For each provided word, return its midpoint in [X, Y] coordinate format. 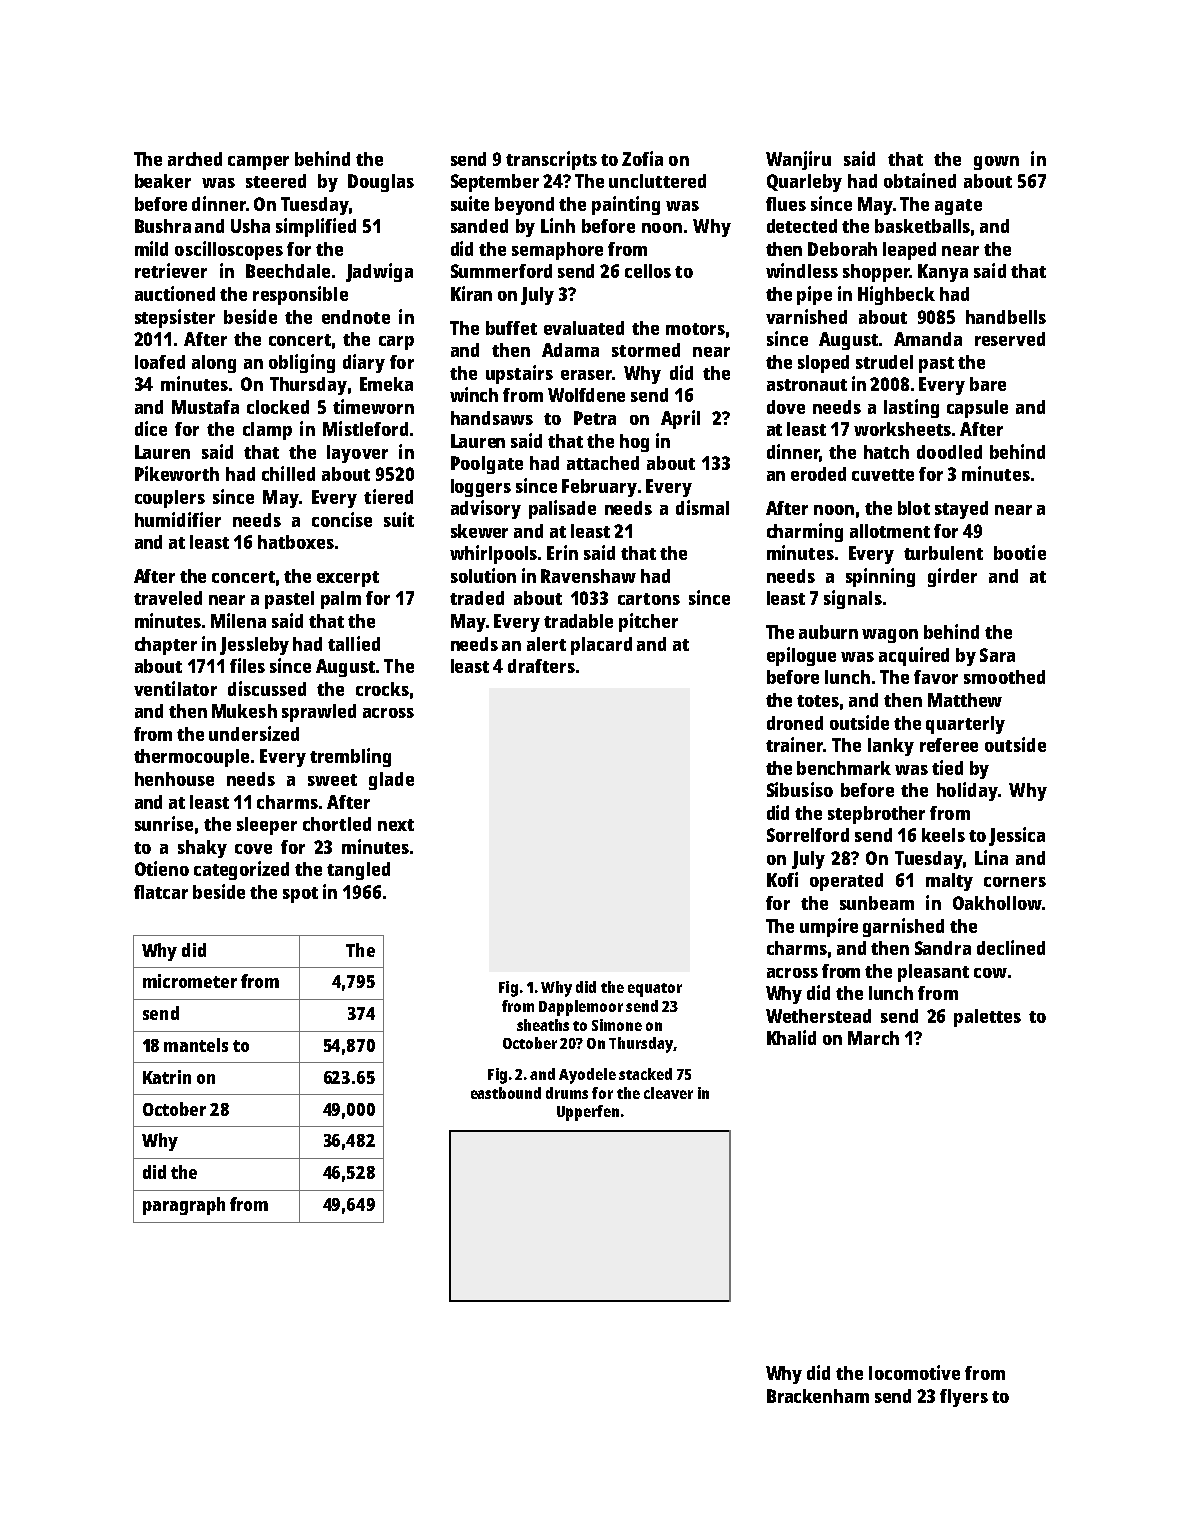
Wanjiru [798, 160]
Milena [238, 620]
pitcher [648, 622]
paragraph [184, 1206]
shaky [202, 849]
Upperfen [588, 1113]
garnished [903, 927]
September [495, 183]
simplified [316, 227]
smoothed [1004, 677]
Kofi [782, 879]
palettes [987, 1018]
